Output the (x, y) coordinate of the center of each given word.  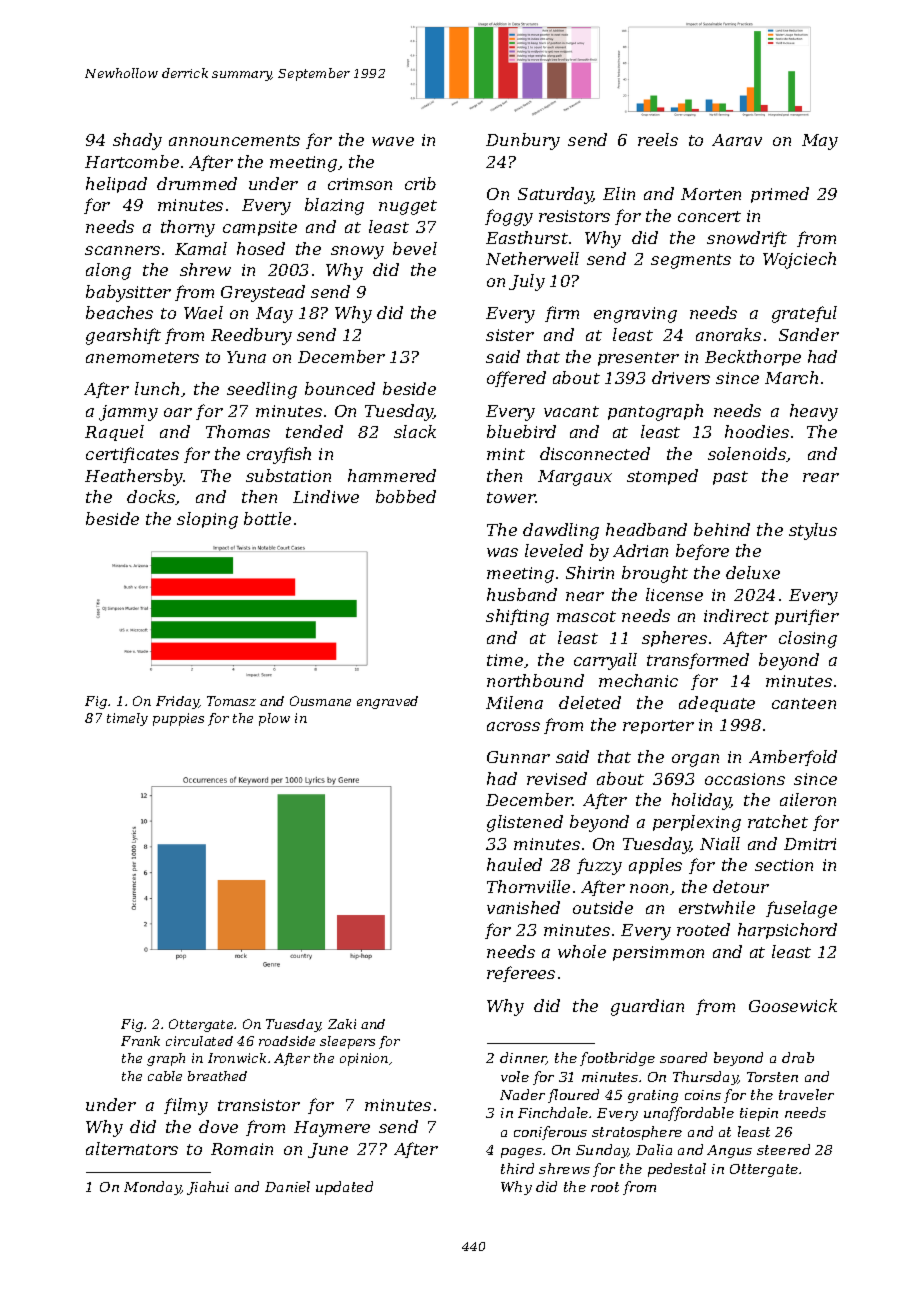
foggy (509, 217)
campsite (260, 228)
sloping (207, 520)
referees (521, 974)
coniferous (550, 1133)
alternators (132, 1148)
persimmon (658, 953)
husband (522, 594)
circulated (199, 1041)
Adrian (640, 550)
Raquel (114, 433)
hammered (392, 475)
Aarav (737, 140)
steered (783, 1149)
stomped (662, 477)
